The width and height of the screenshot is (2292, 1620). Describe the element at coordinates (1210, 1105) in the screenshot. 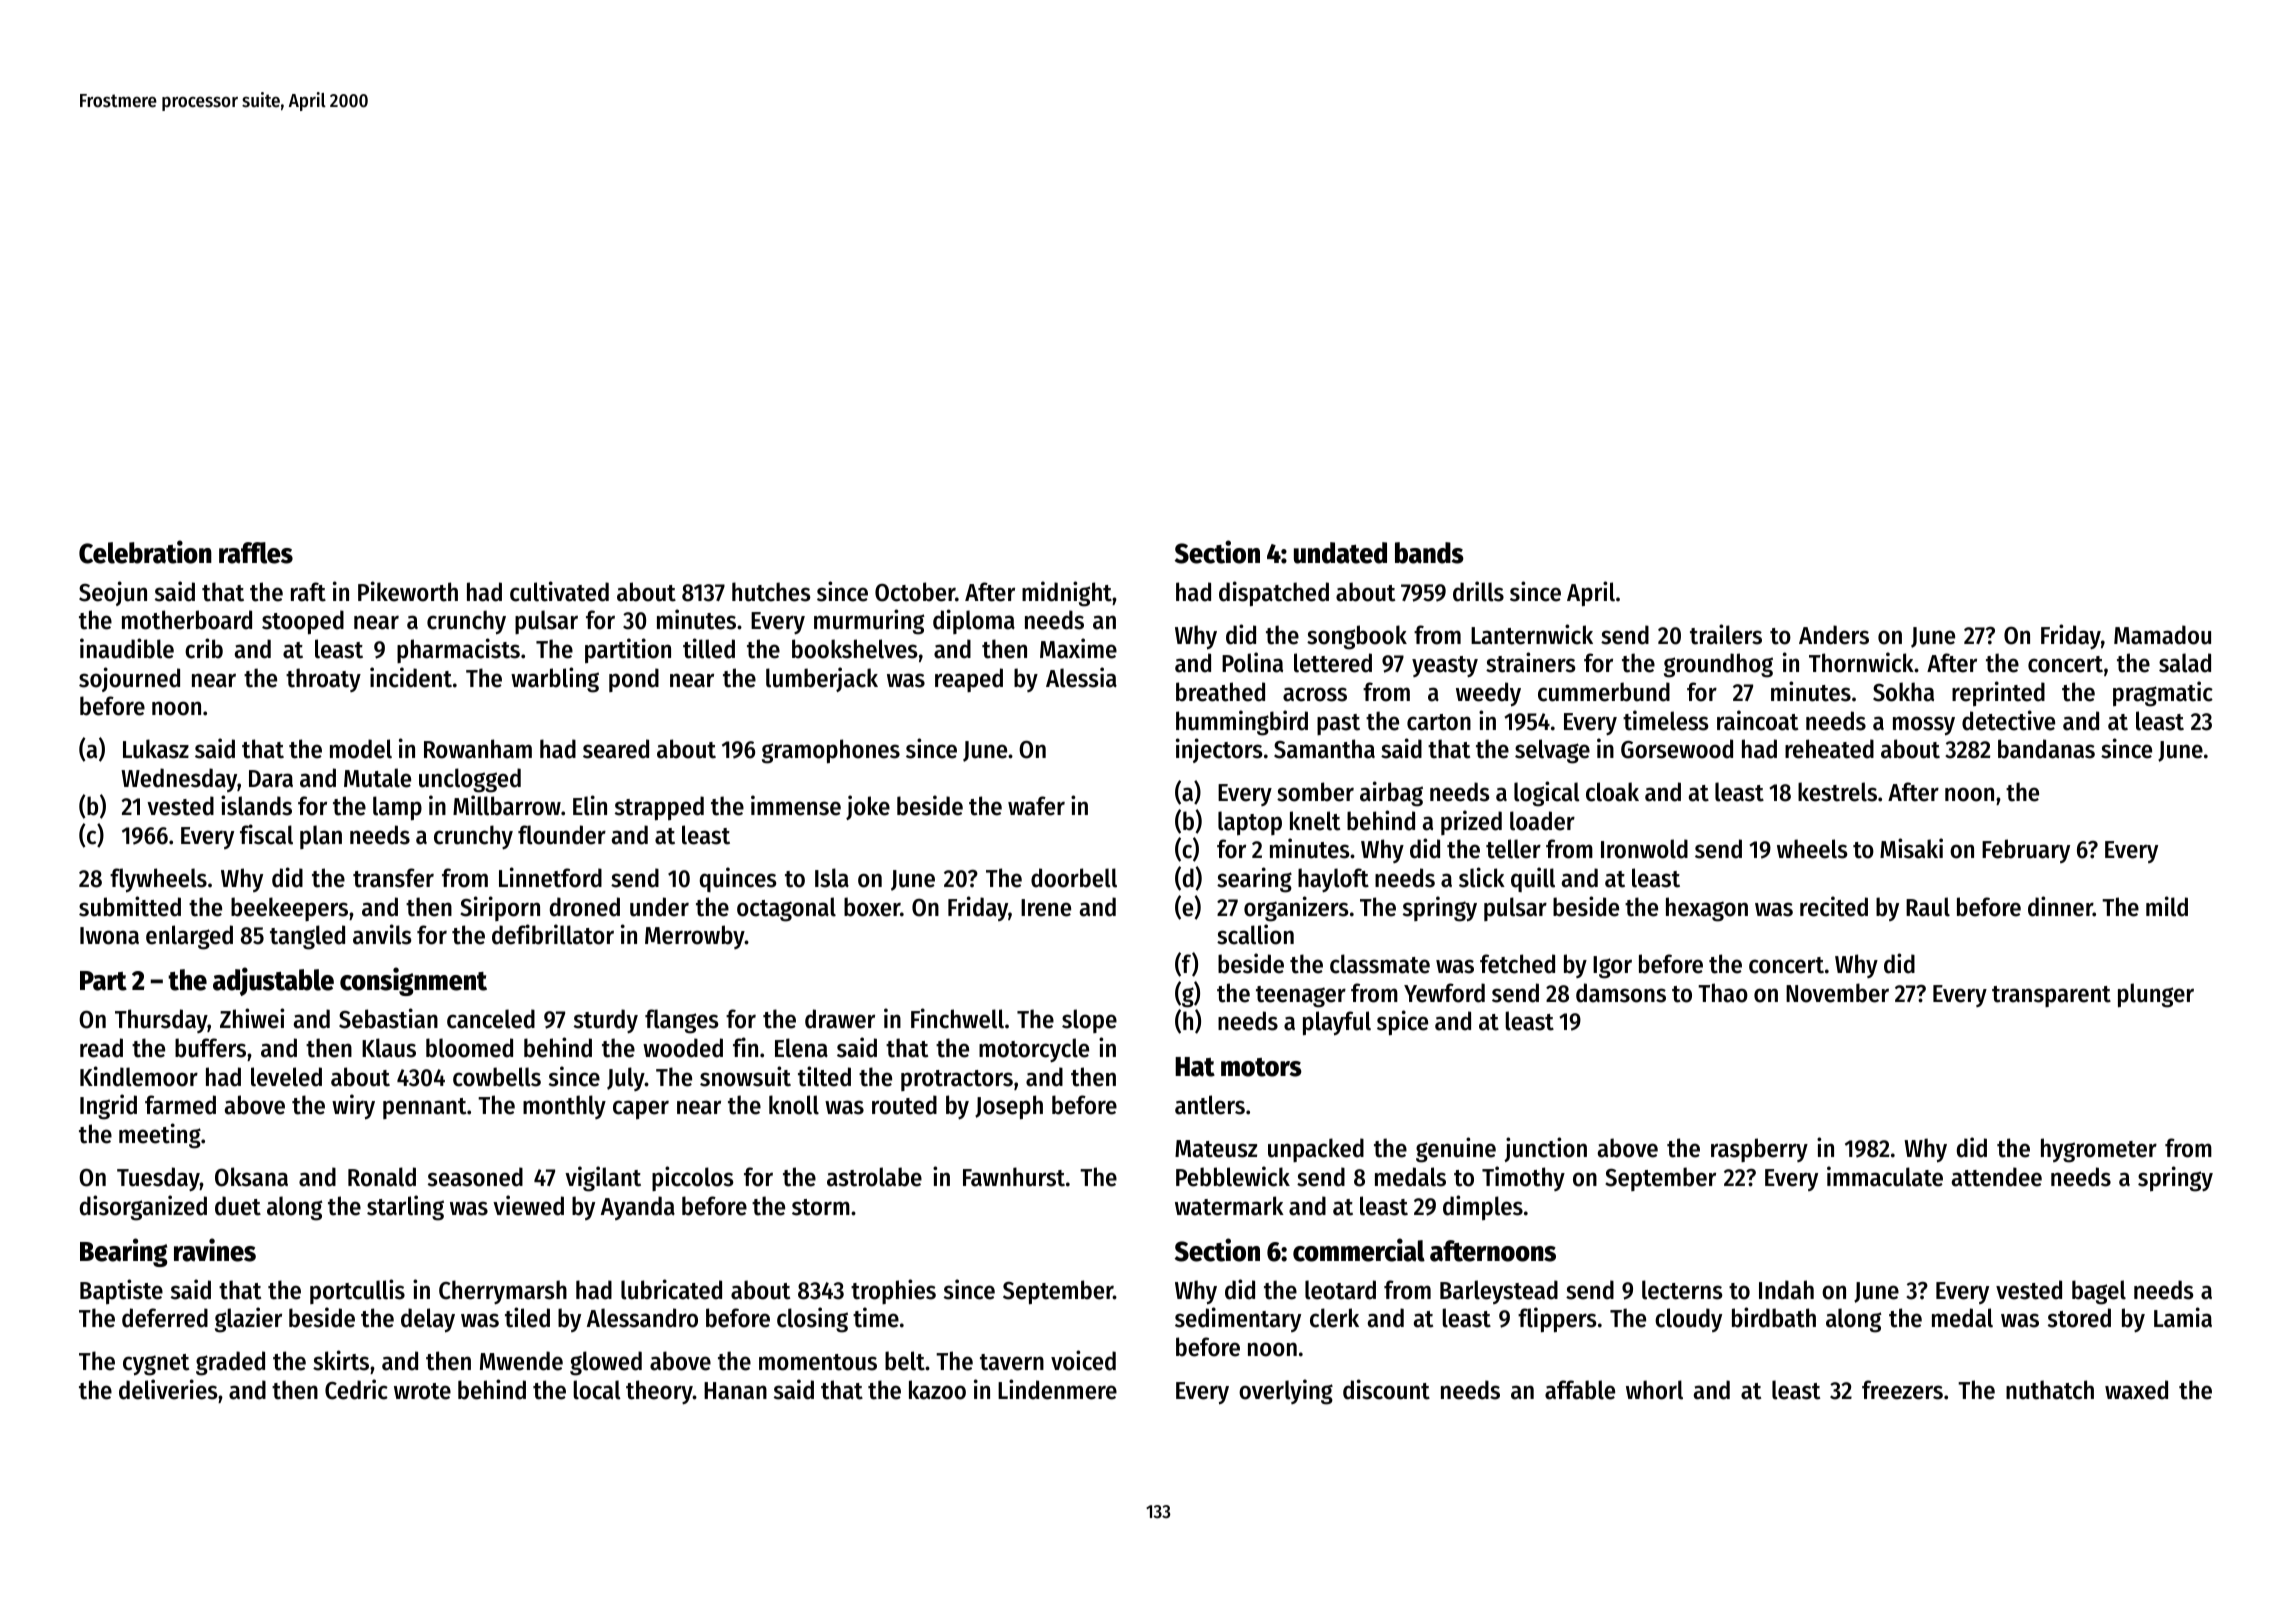

I see `antlers` at that location.
